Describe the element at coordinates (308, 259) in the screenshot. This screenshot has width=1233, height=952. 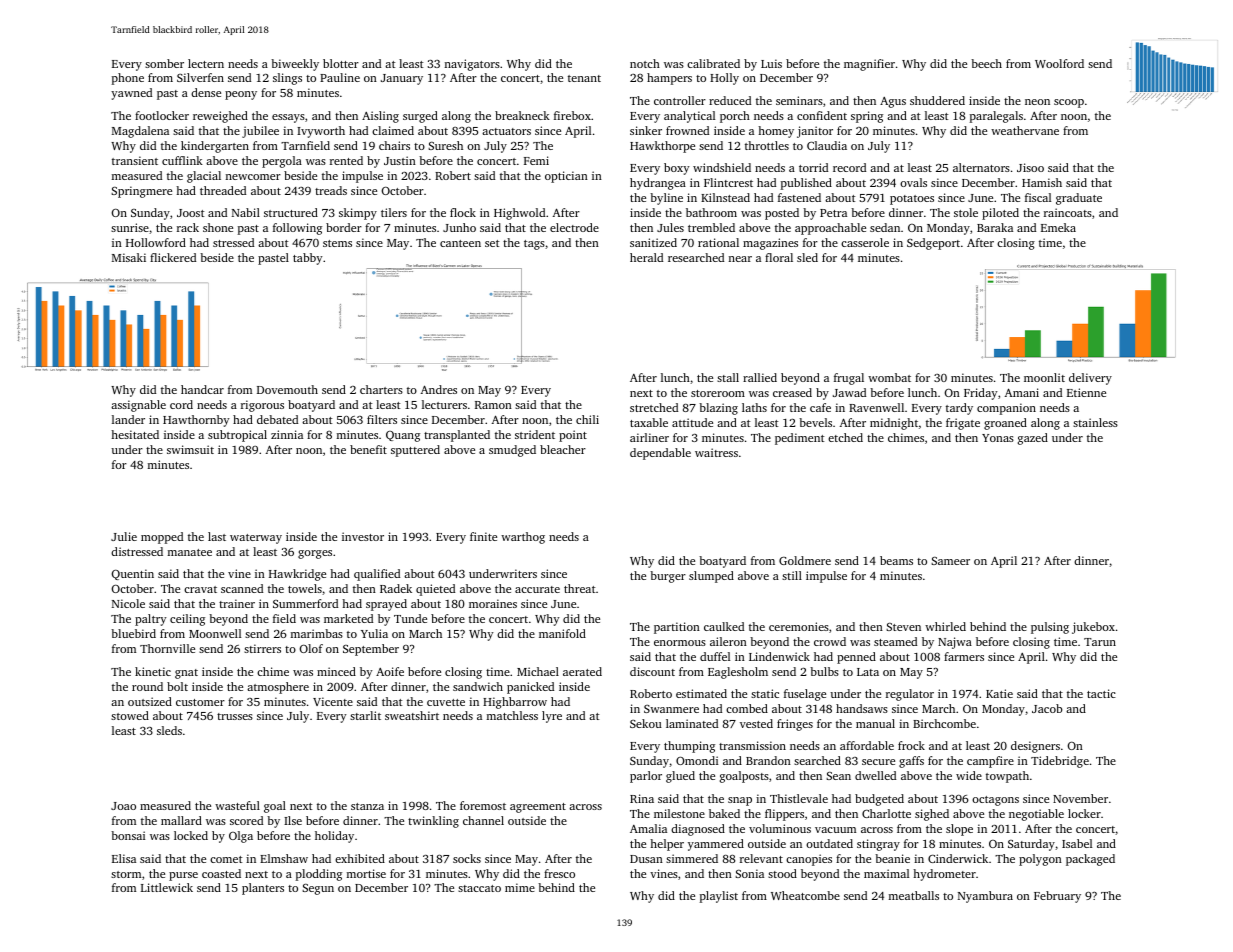
I see `tabby` at that location.
